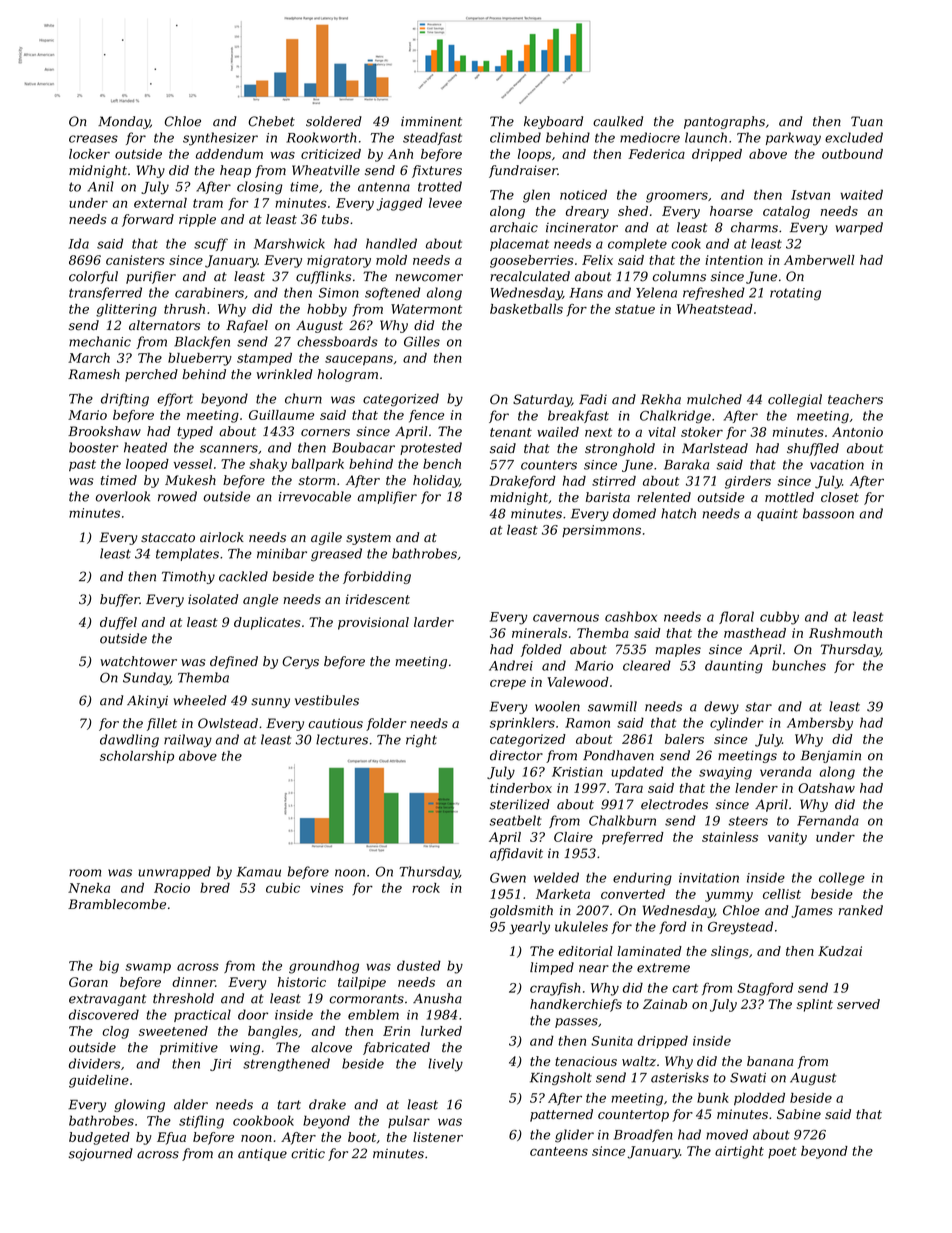  Describe the element at coordinates (845, 633) in the screenshot. I see `Rushmouth` at that location.
